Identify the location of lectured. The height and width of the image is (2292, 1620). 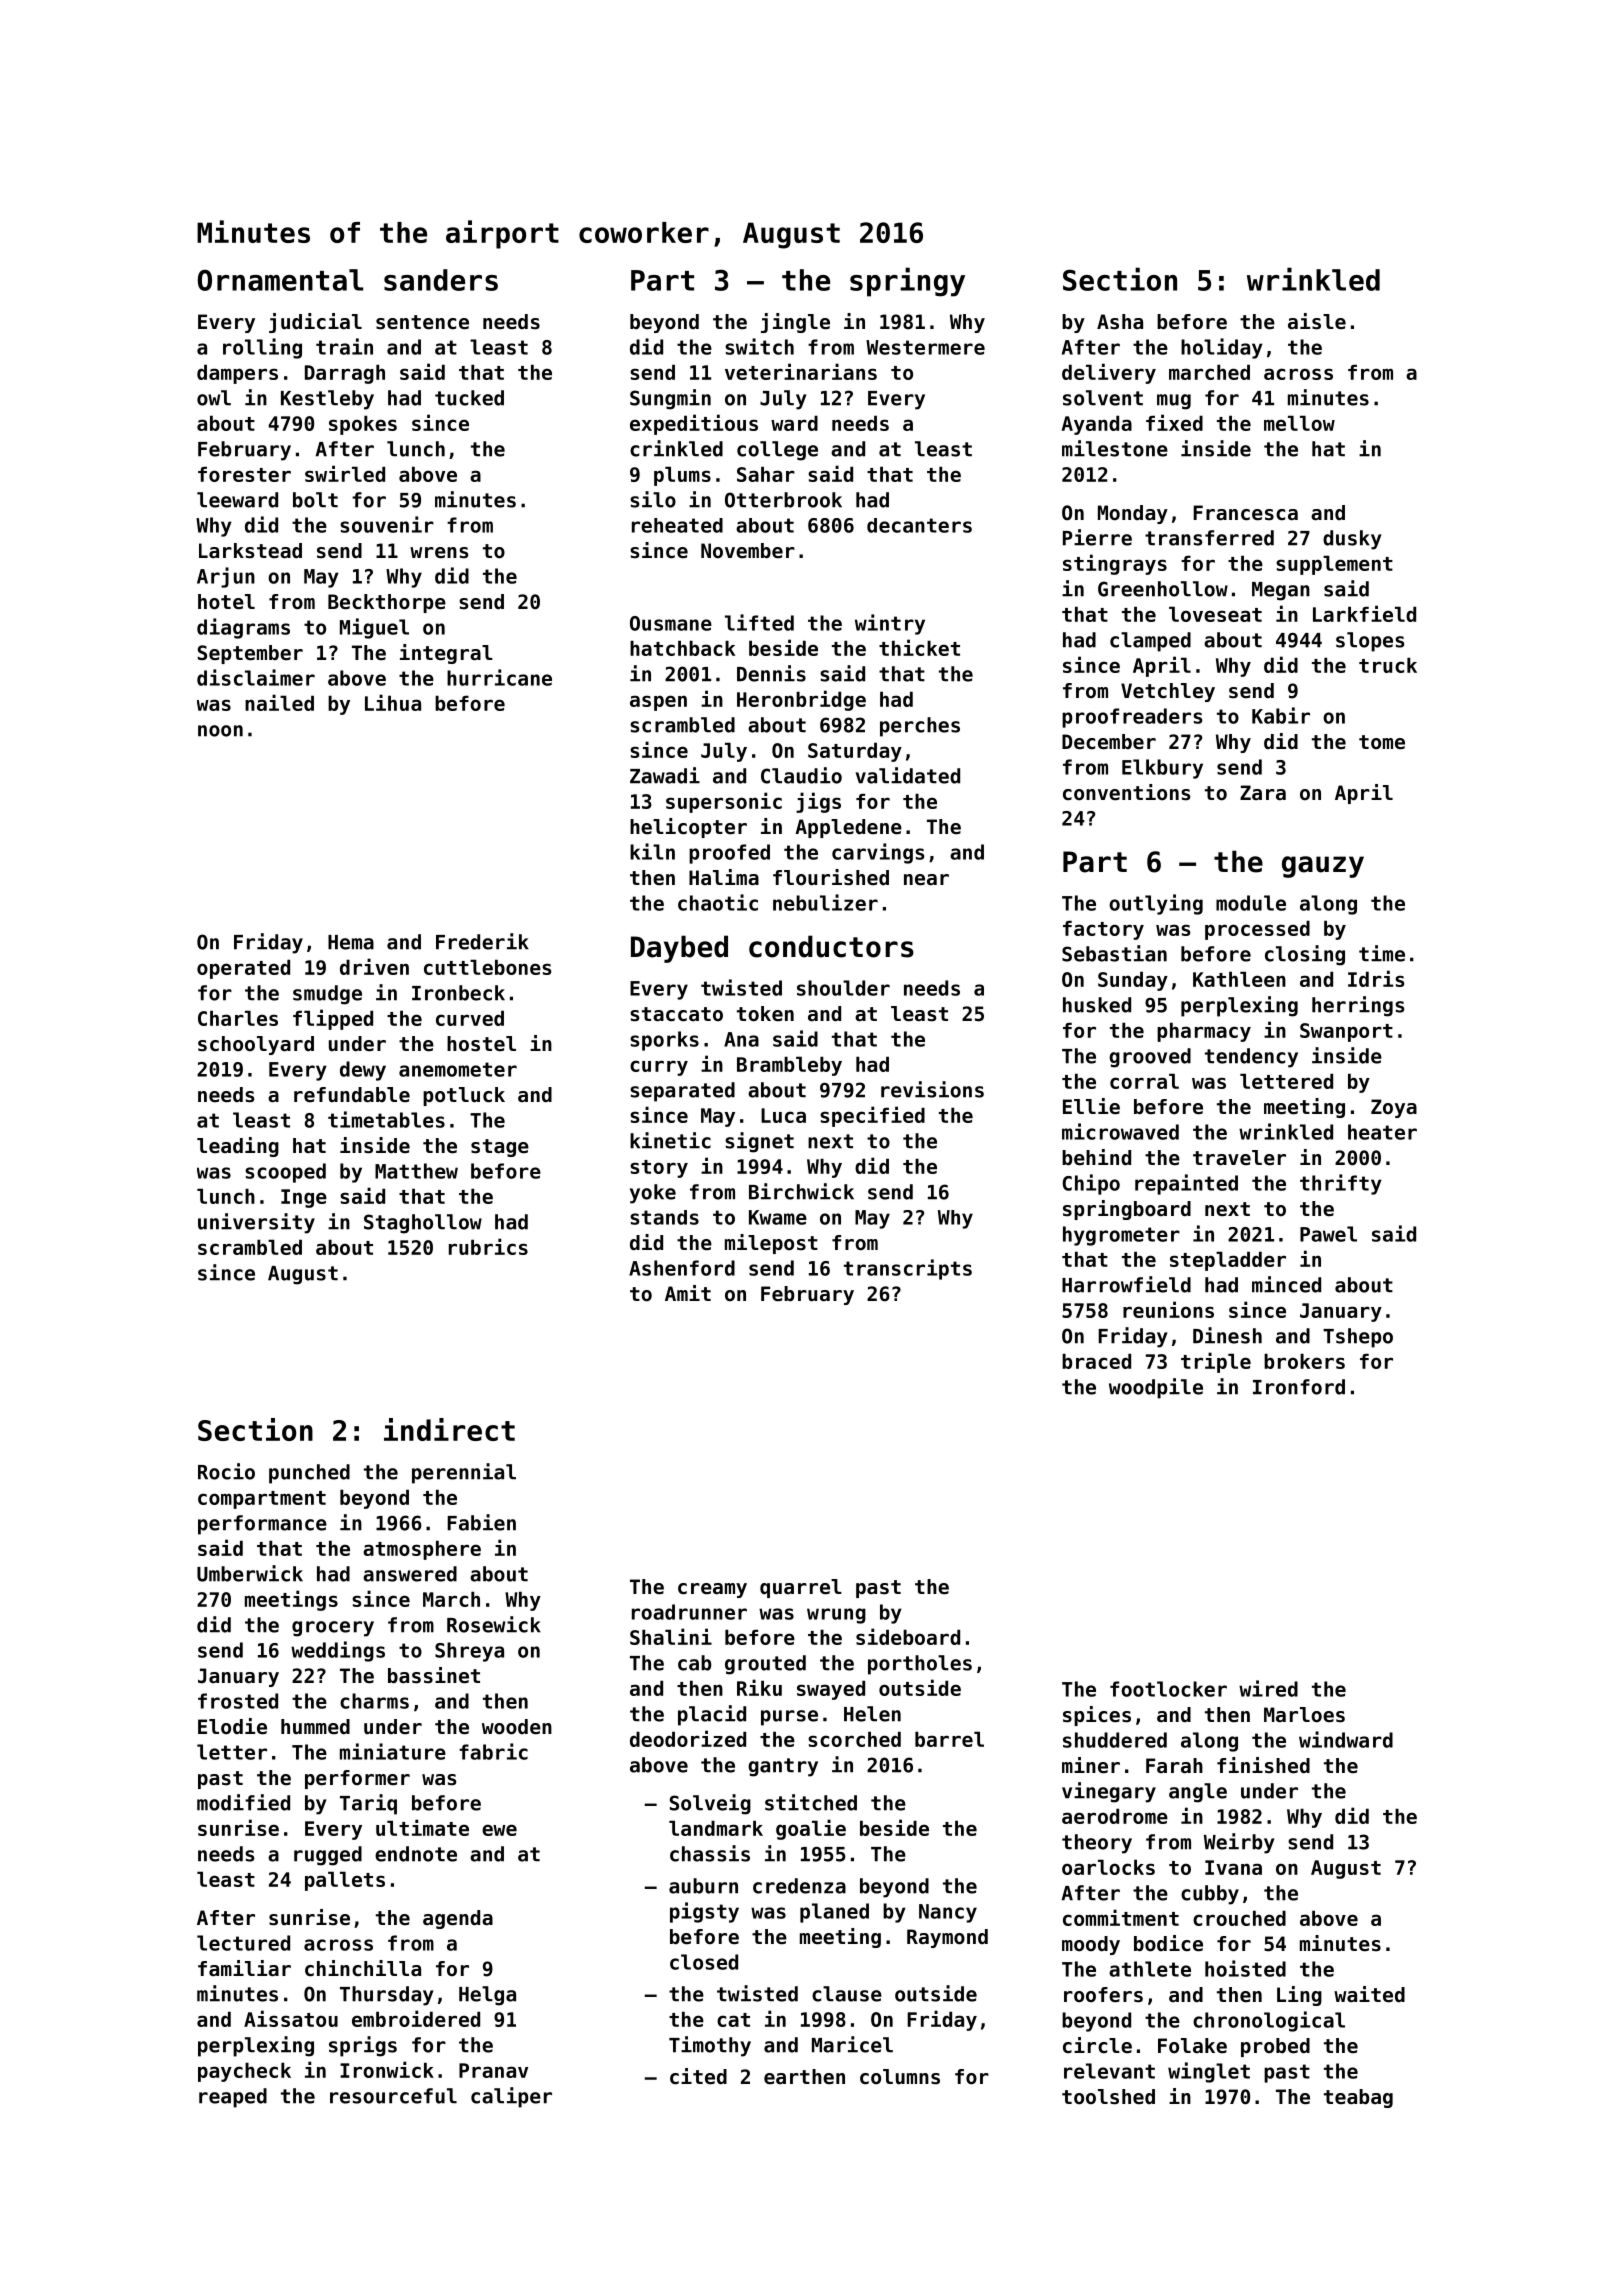
(243, 1943).
